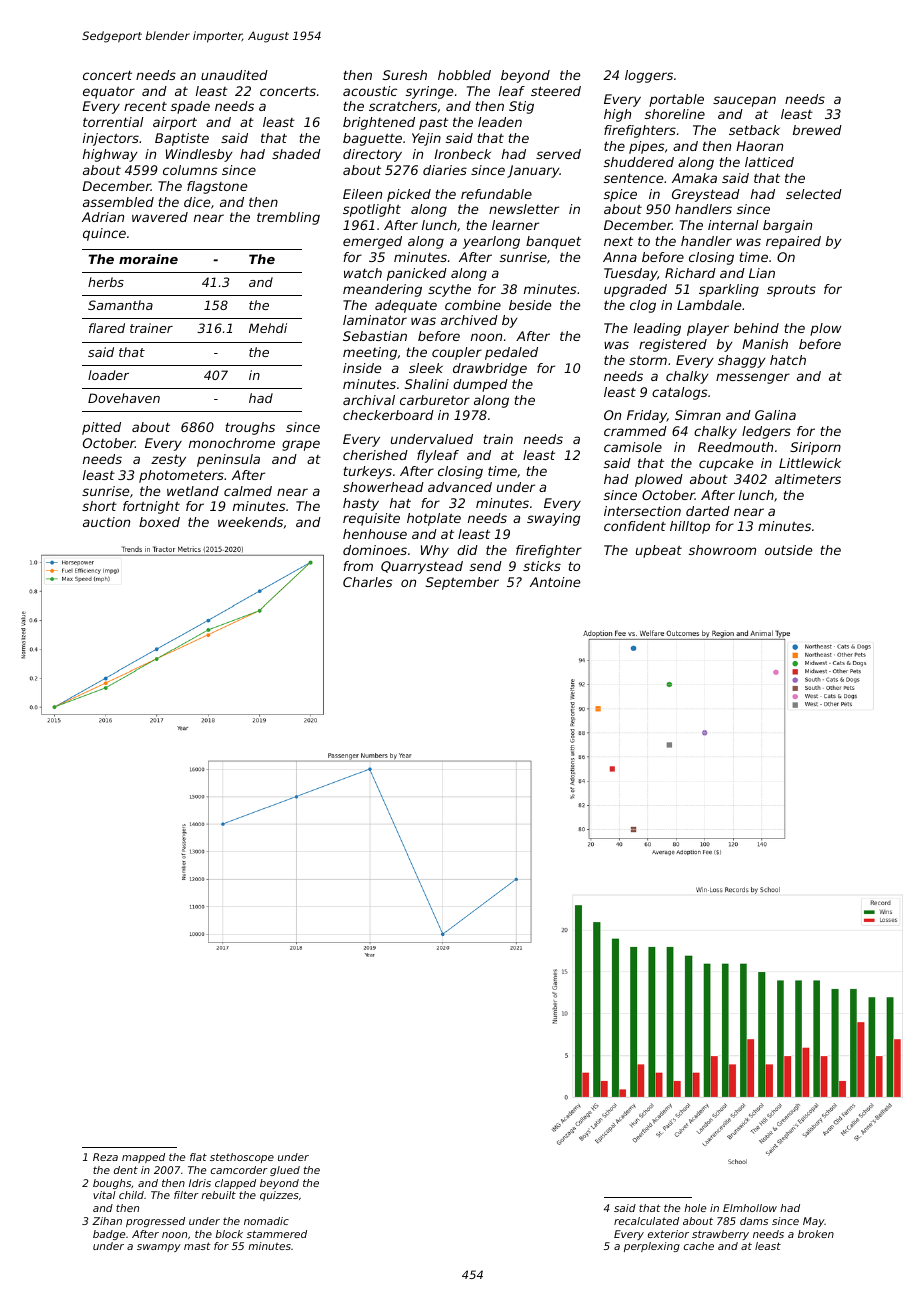 This screenshot has height=1308, width=924. I want to click on carburetor, so click(435, 400).
